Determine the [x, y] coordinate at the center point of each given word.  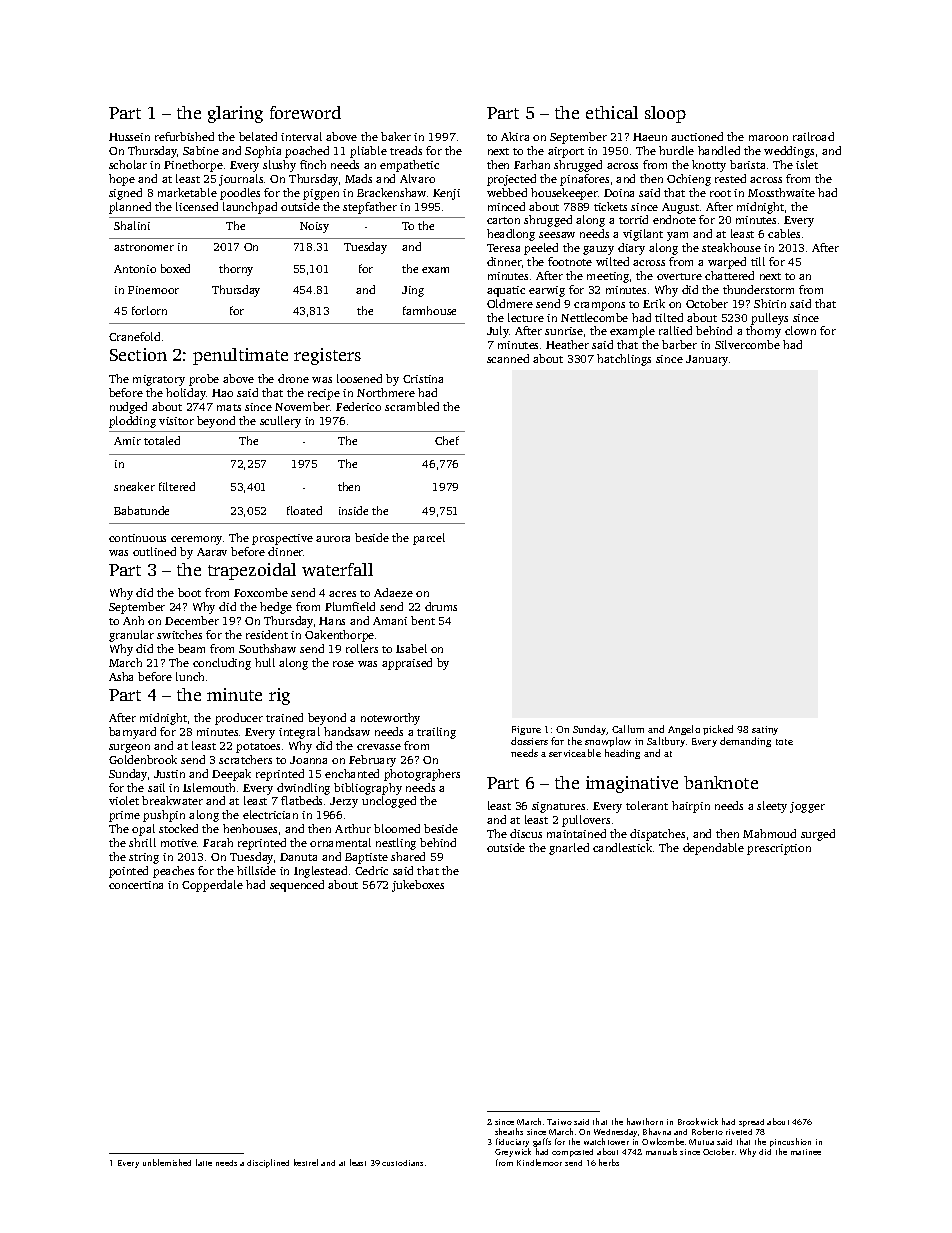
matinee [806, 1152]
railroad [813, 136]
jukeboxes [418, 886]
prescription [779, 849]
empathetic [409, 166]
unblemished [167, 1162]
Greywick [513, 1152]
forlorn [149, 310]
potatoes [258, 748]
